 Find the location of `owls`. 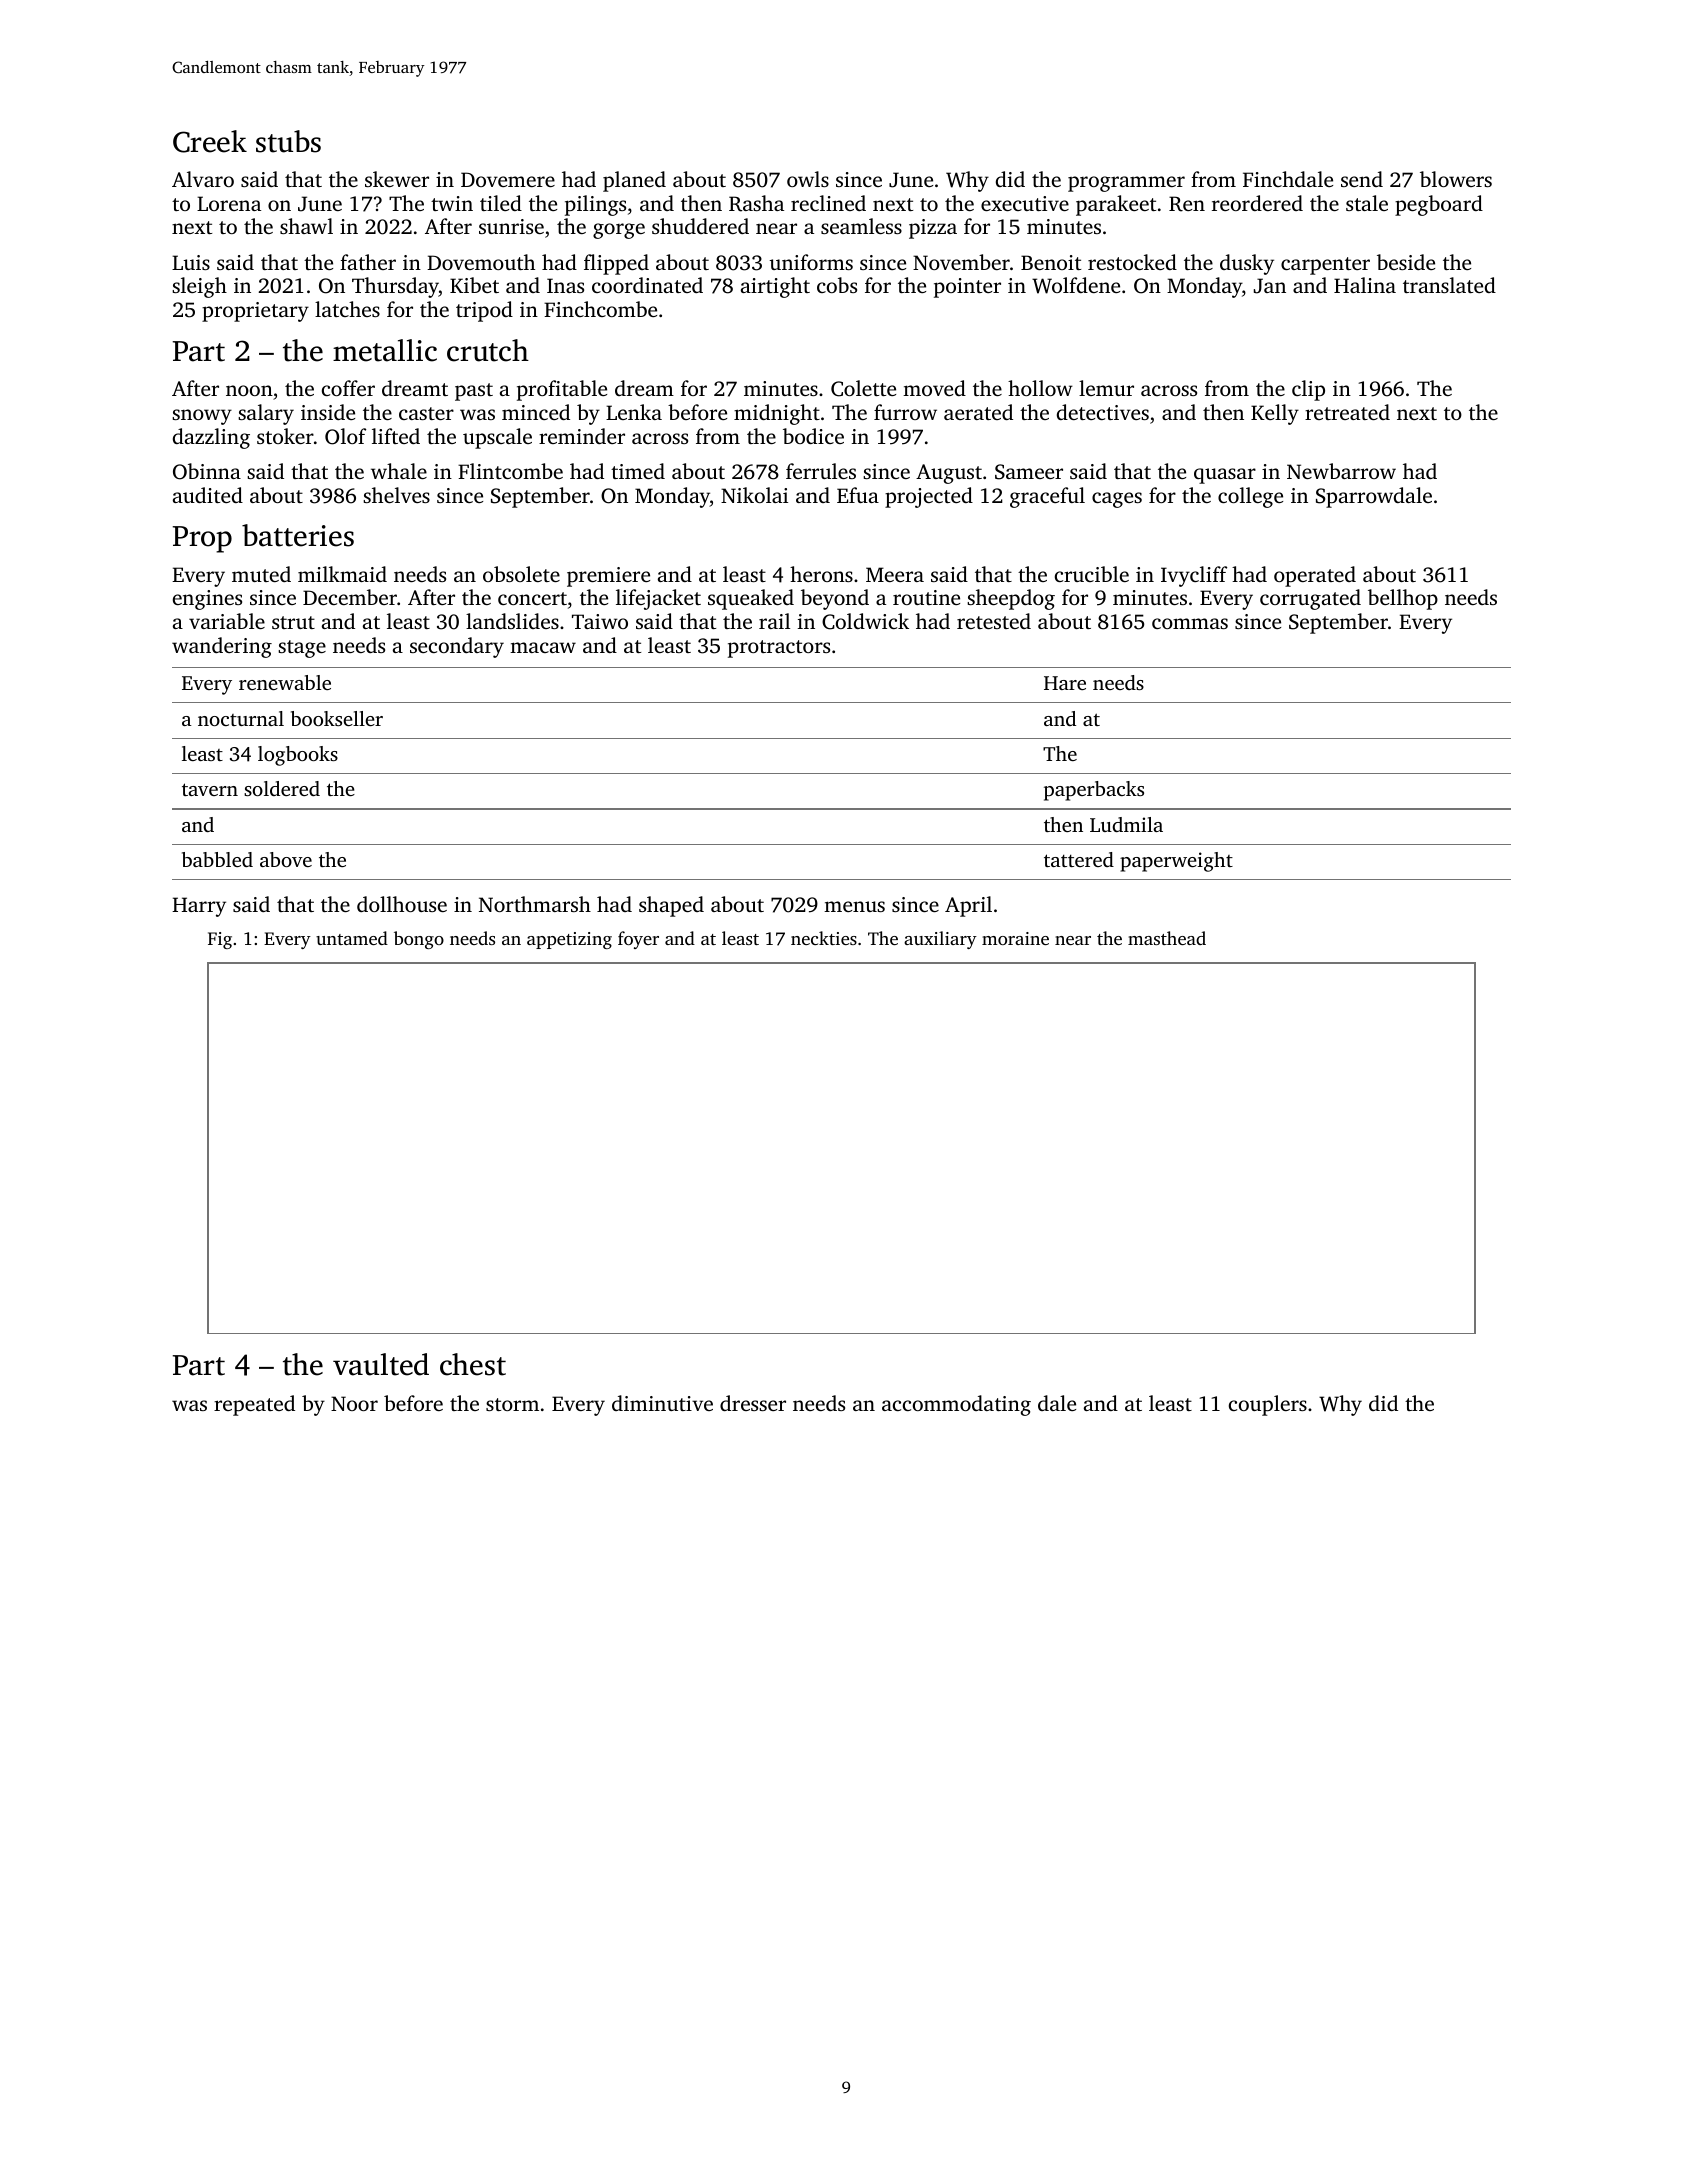

owls is located at coordinates (808, 179).
